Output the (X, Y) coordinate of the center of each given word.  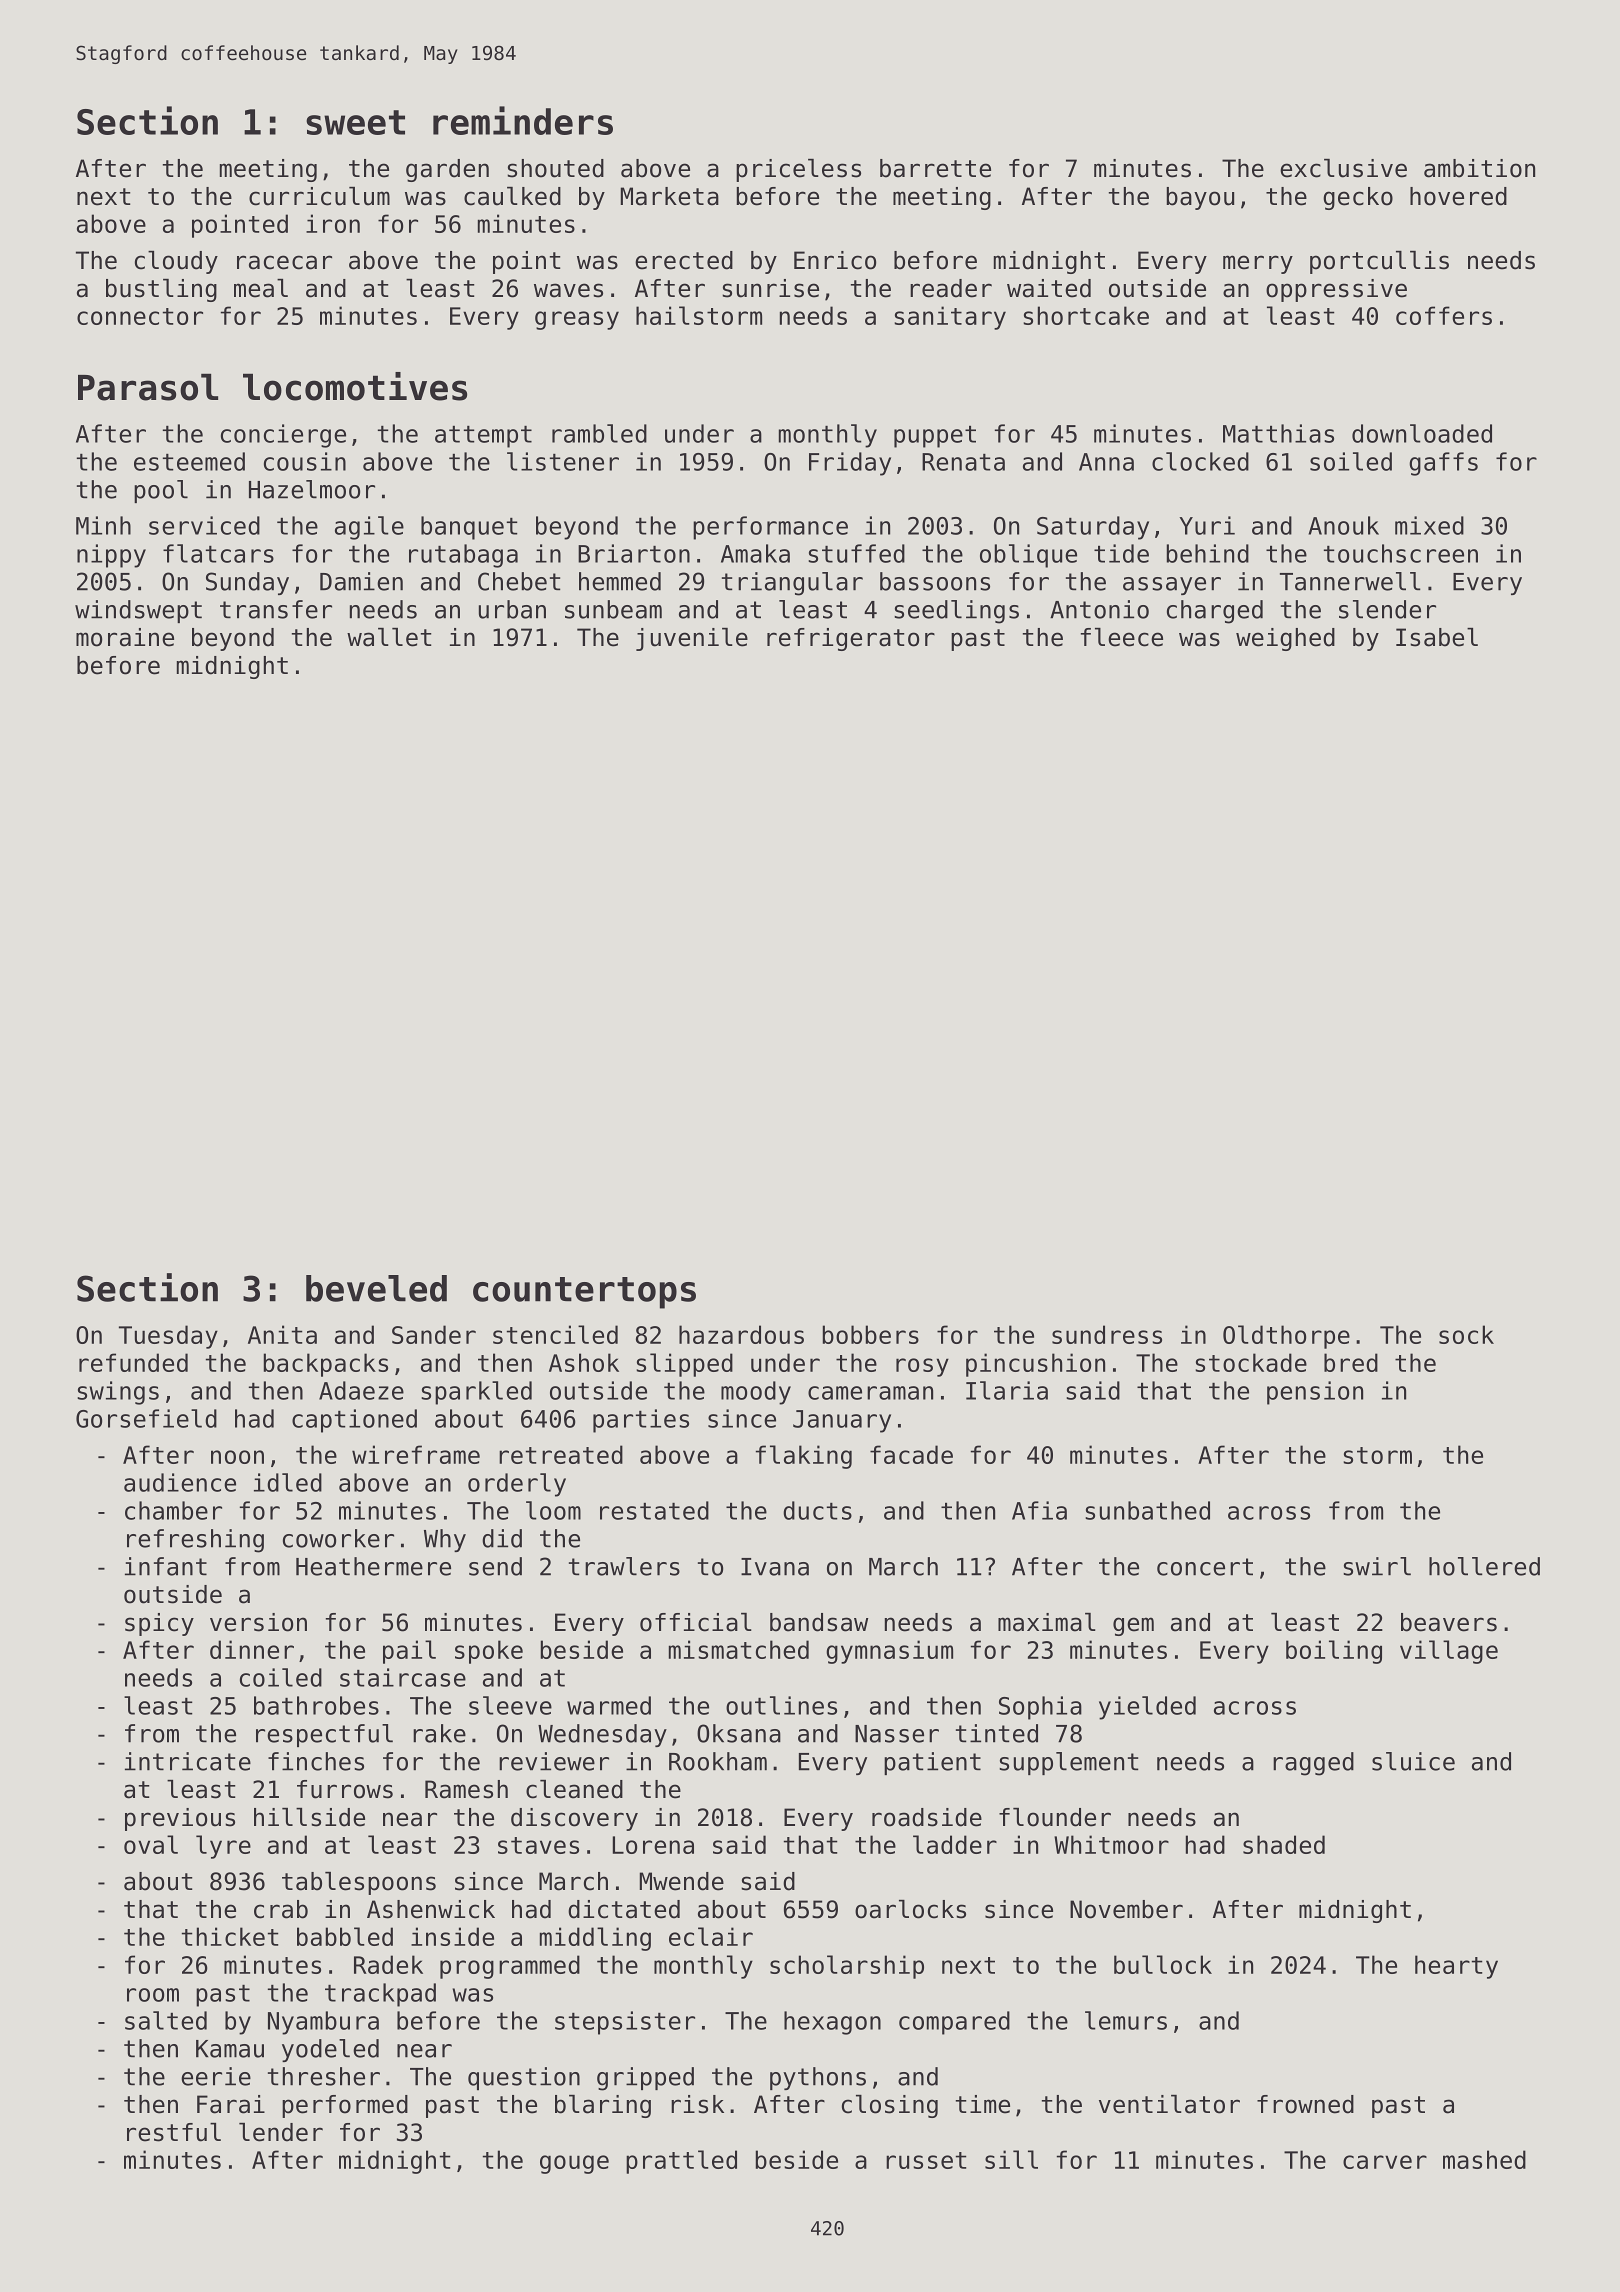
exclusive (1343, 168)
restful (174, 2132)
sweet (355, 122)
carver (1385, 2162)
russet (926, 2160)
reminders (523, 120)
